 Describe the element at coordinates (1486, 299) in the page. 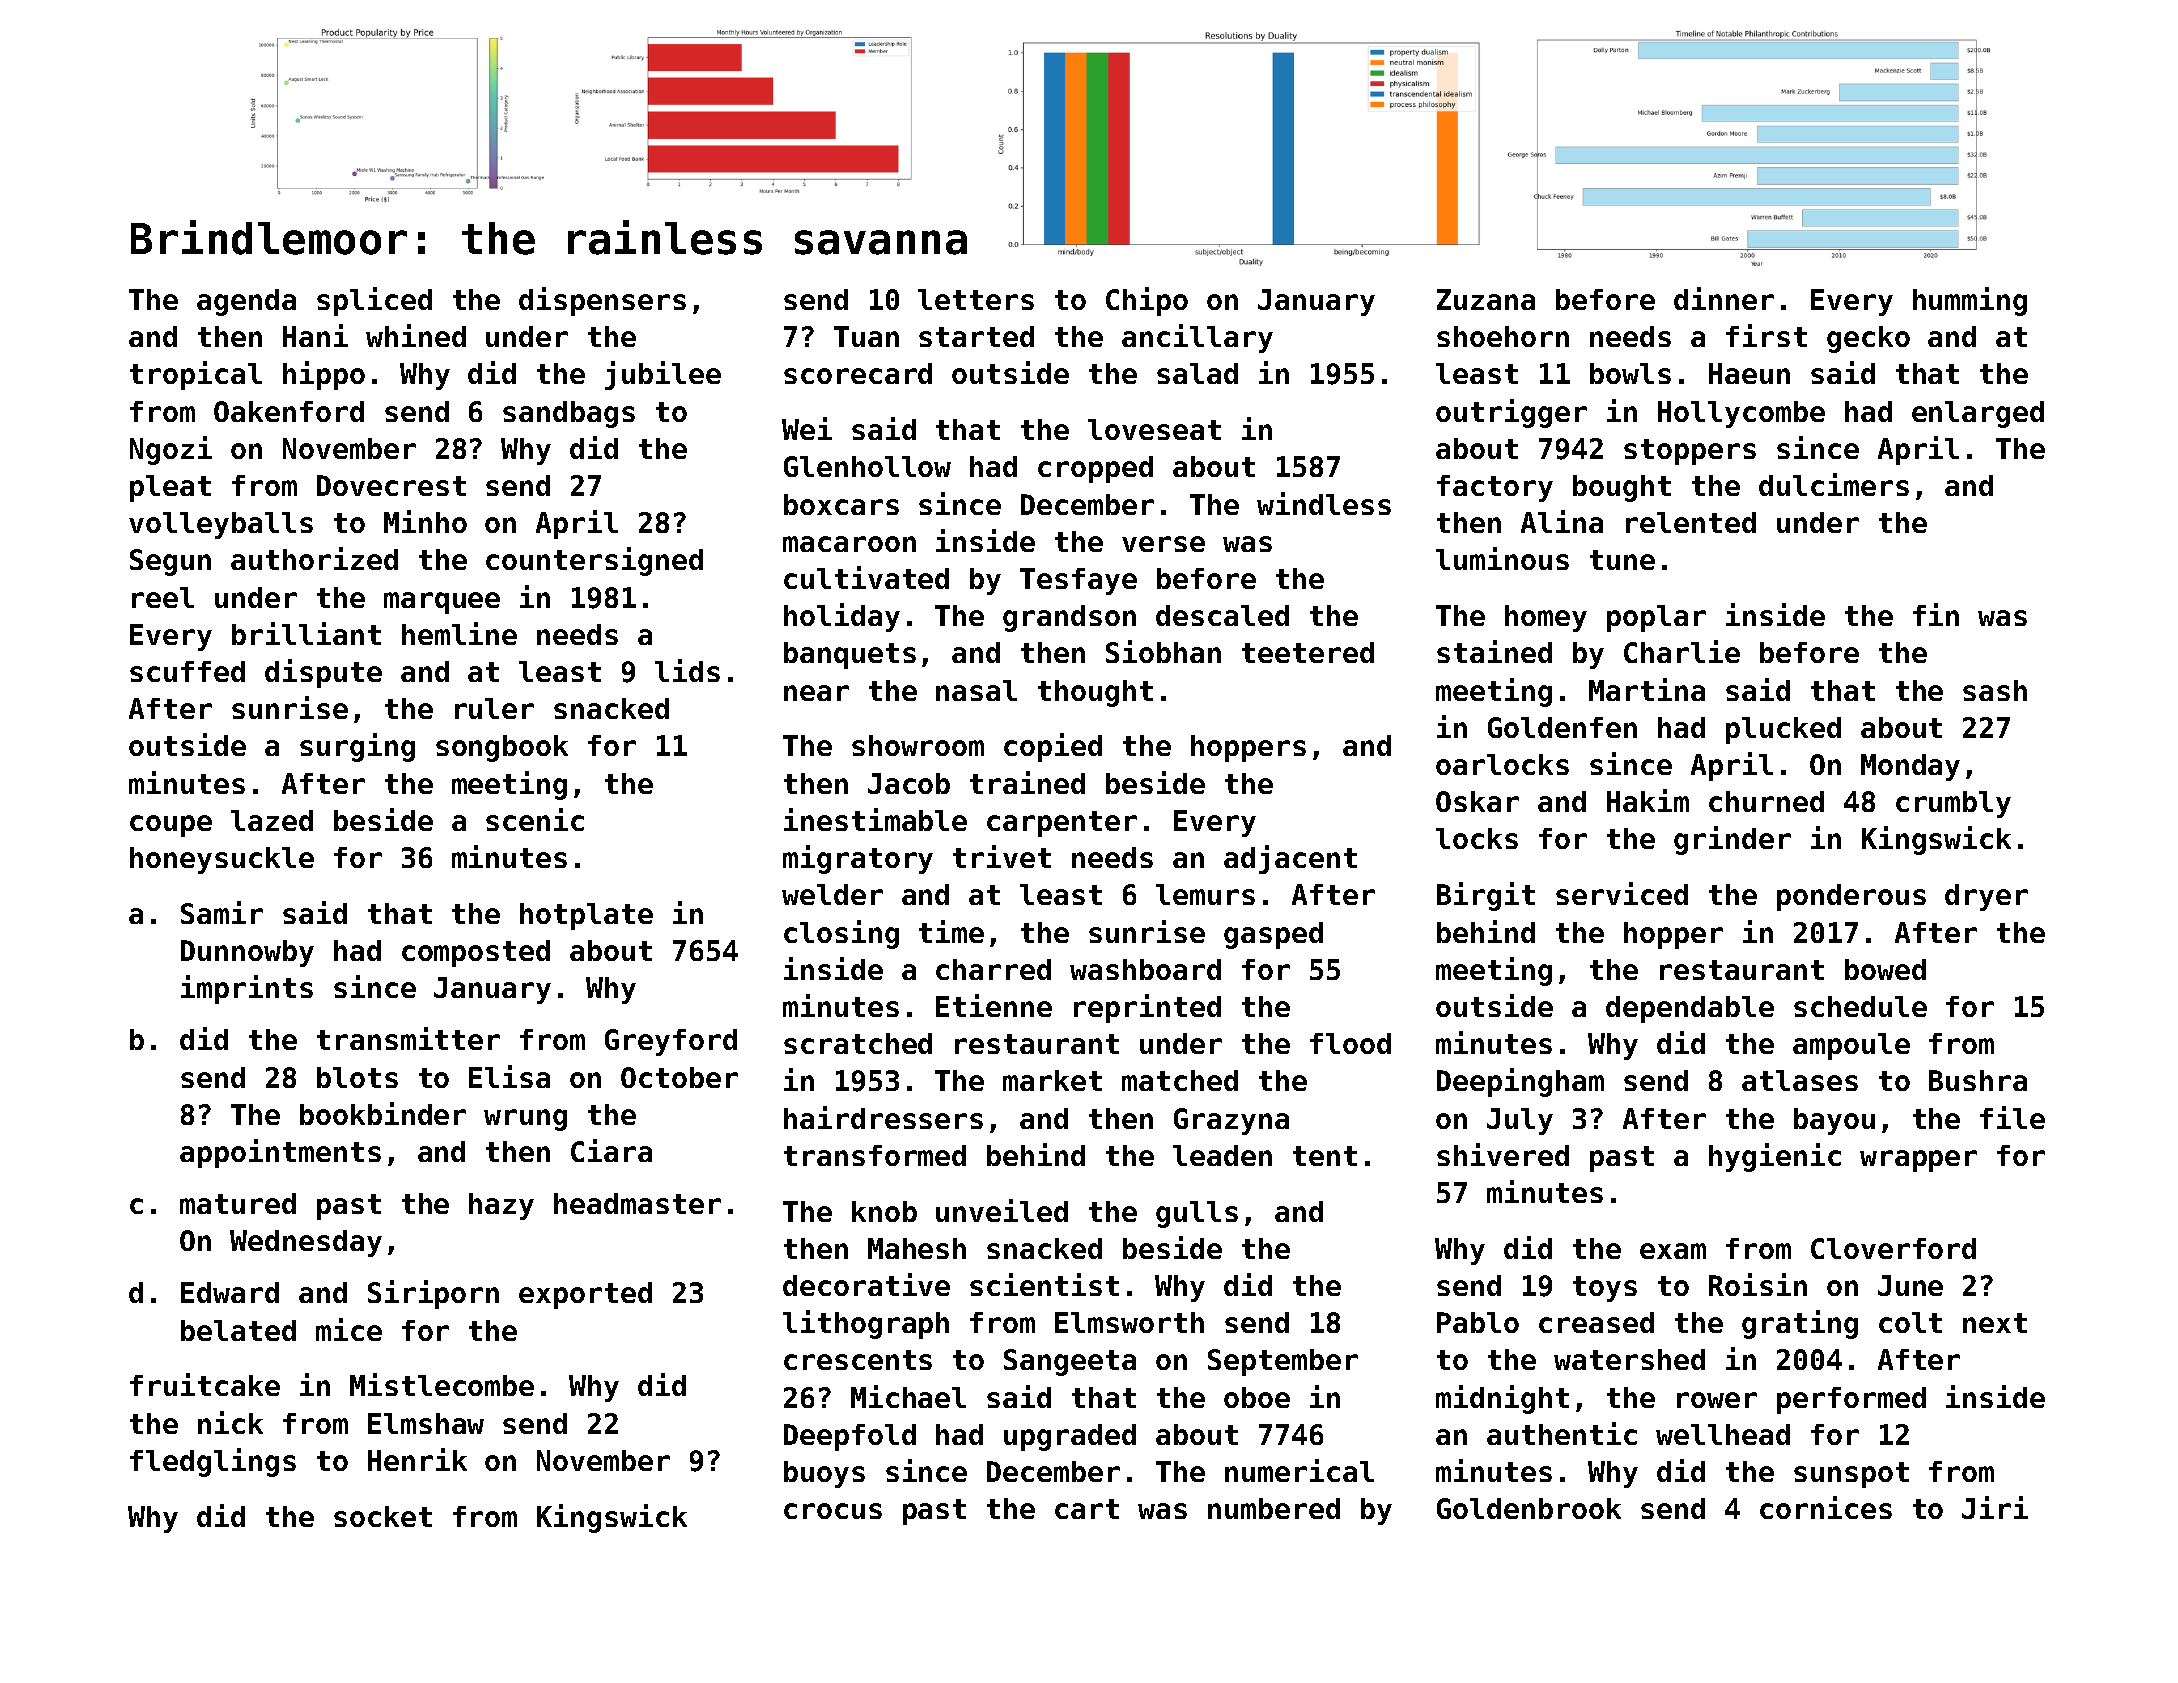

I see `Zuzana` at that location.
